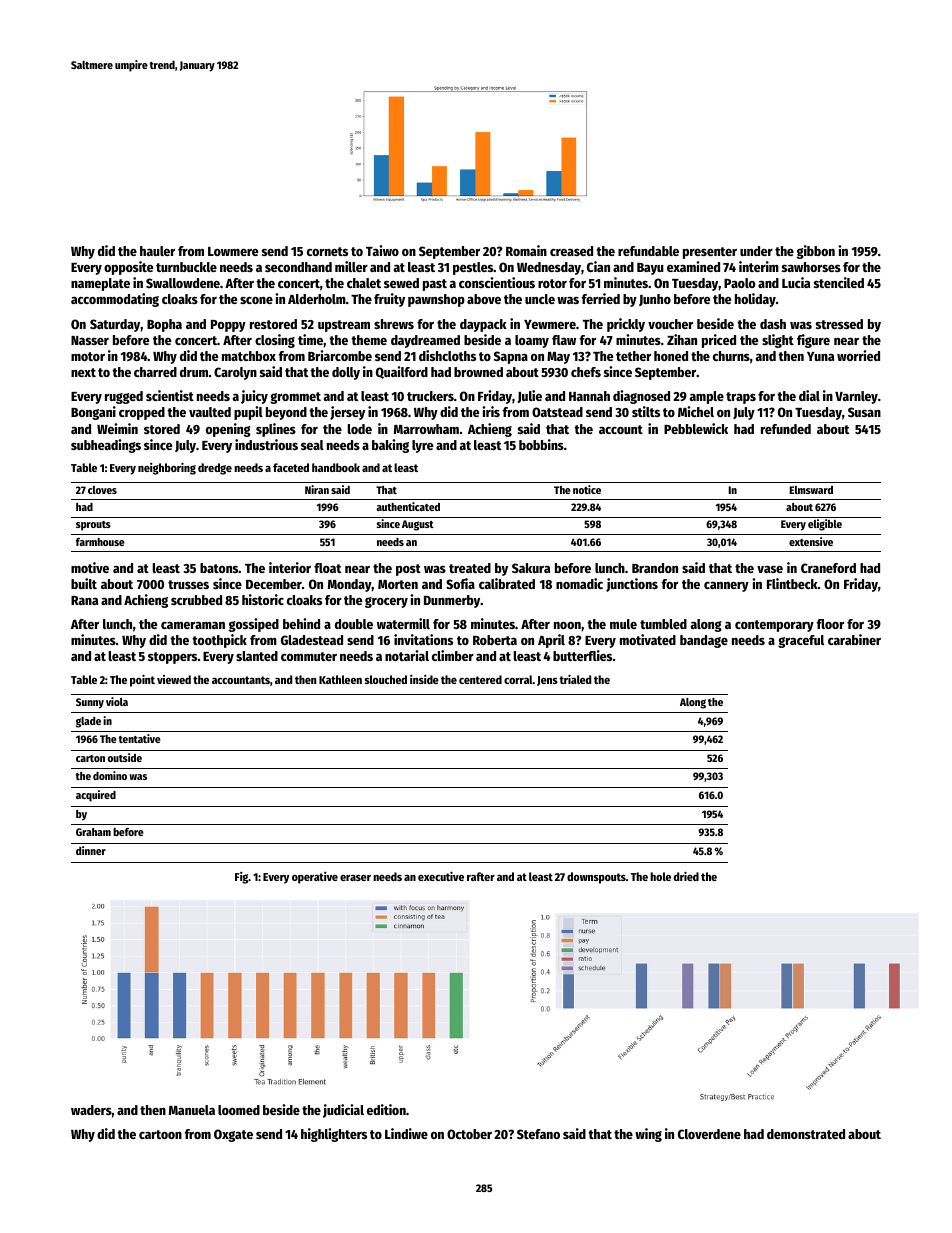 Image resolution: width=952 pixels, height=1233 pixels. I want to click on carabiner, so click(854, 639).
